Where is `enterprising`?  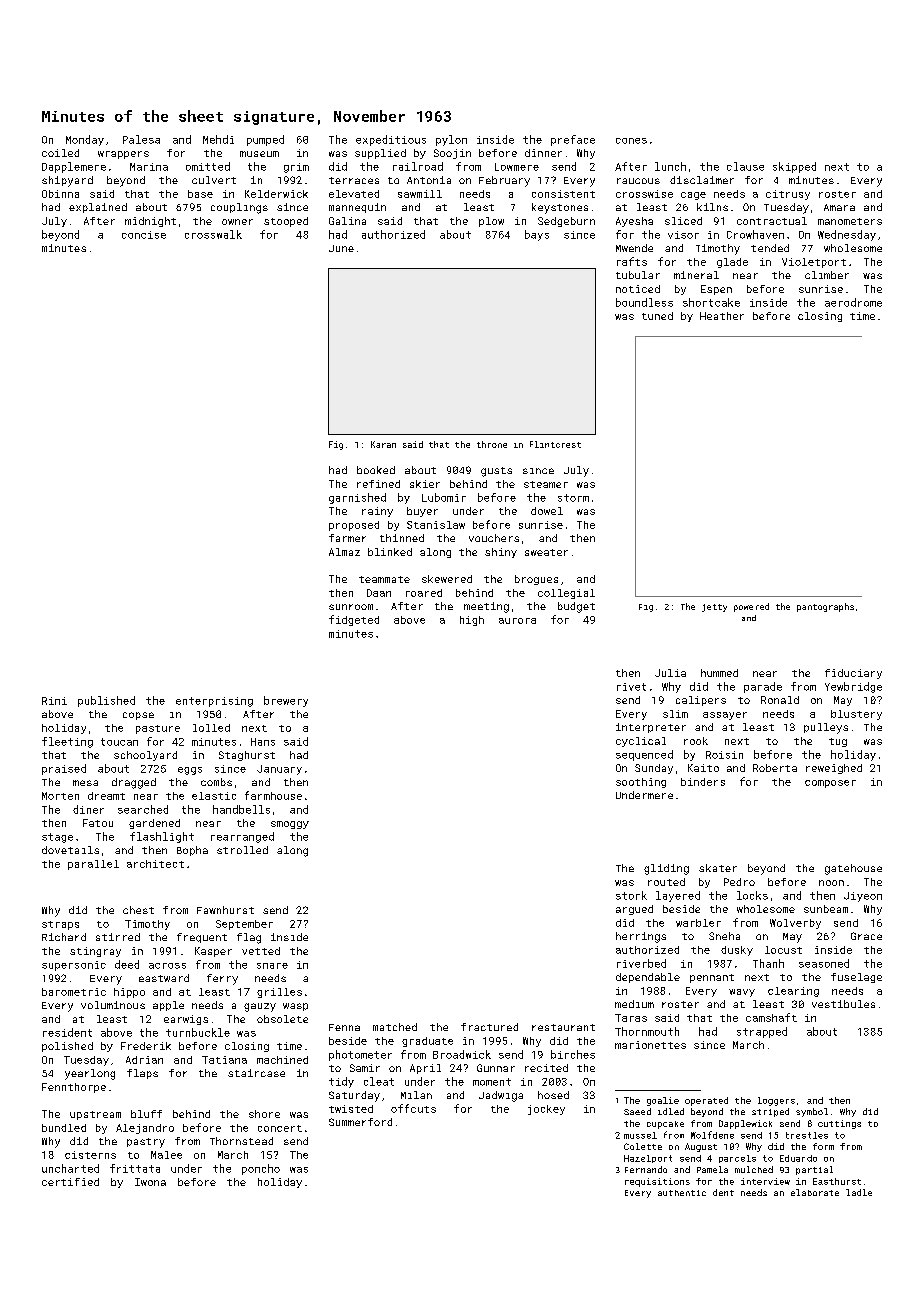
enterprising is located at coordinates (214, 702).
